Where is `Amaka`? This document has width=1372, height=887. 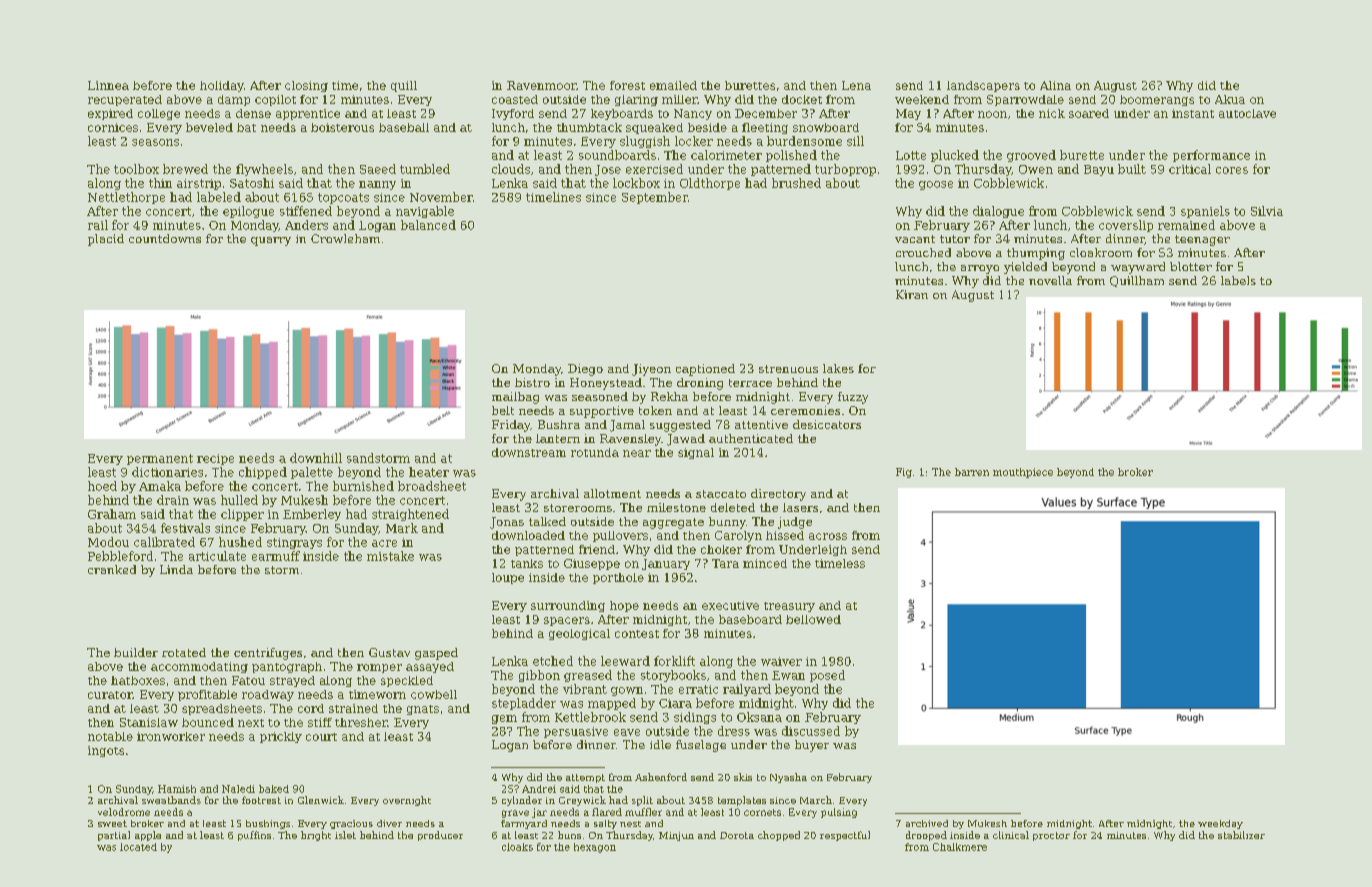 Amaka is located at coordinates (160, 486).
